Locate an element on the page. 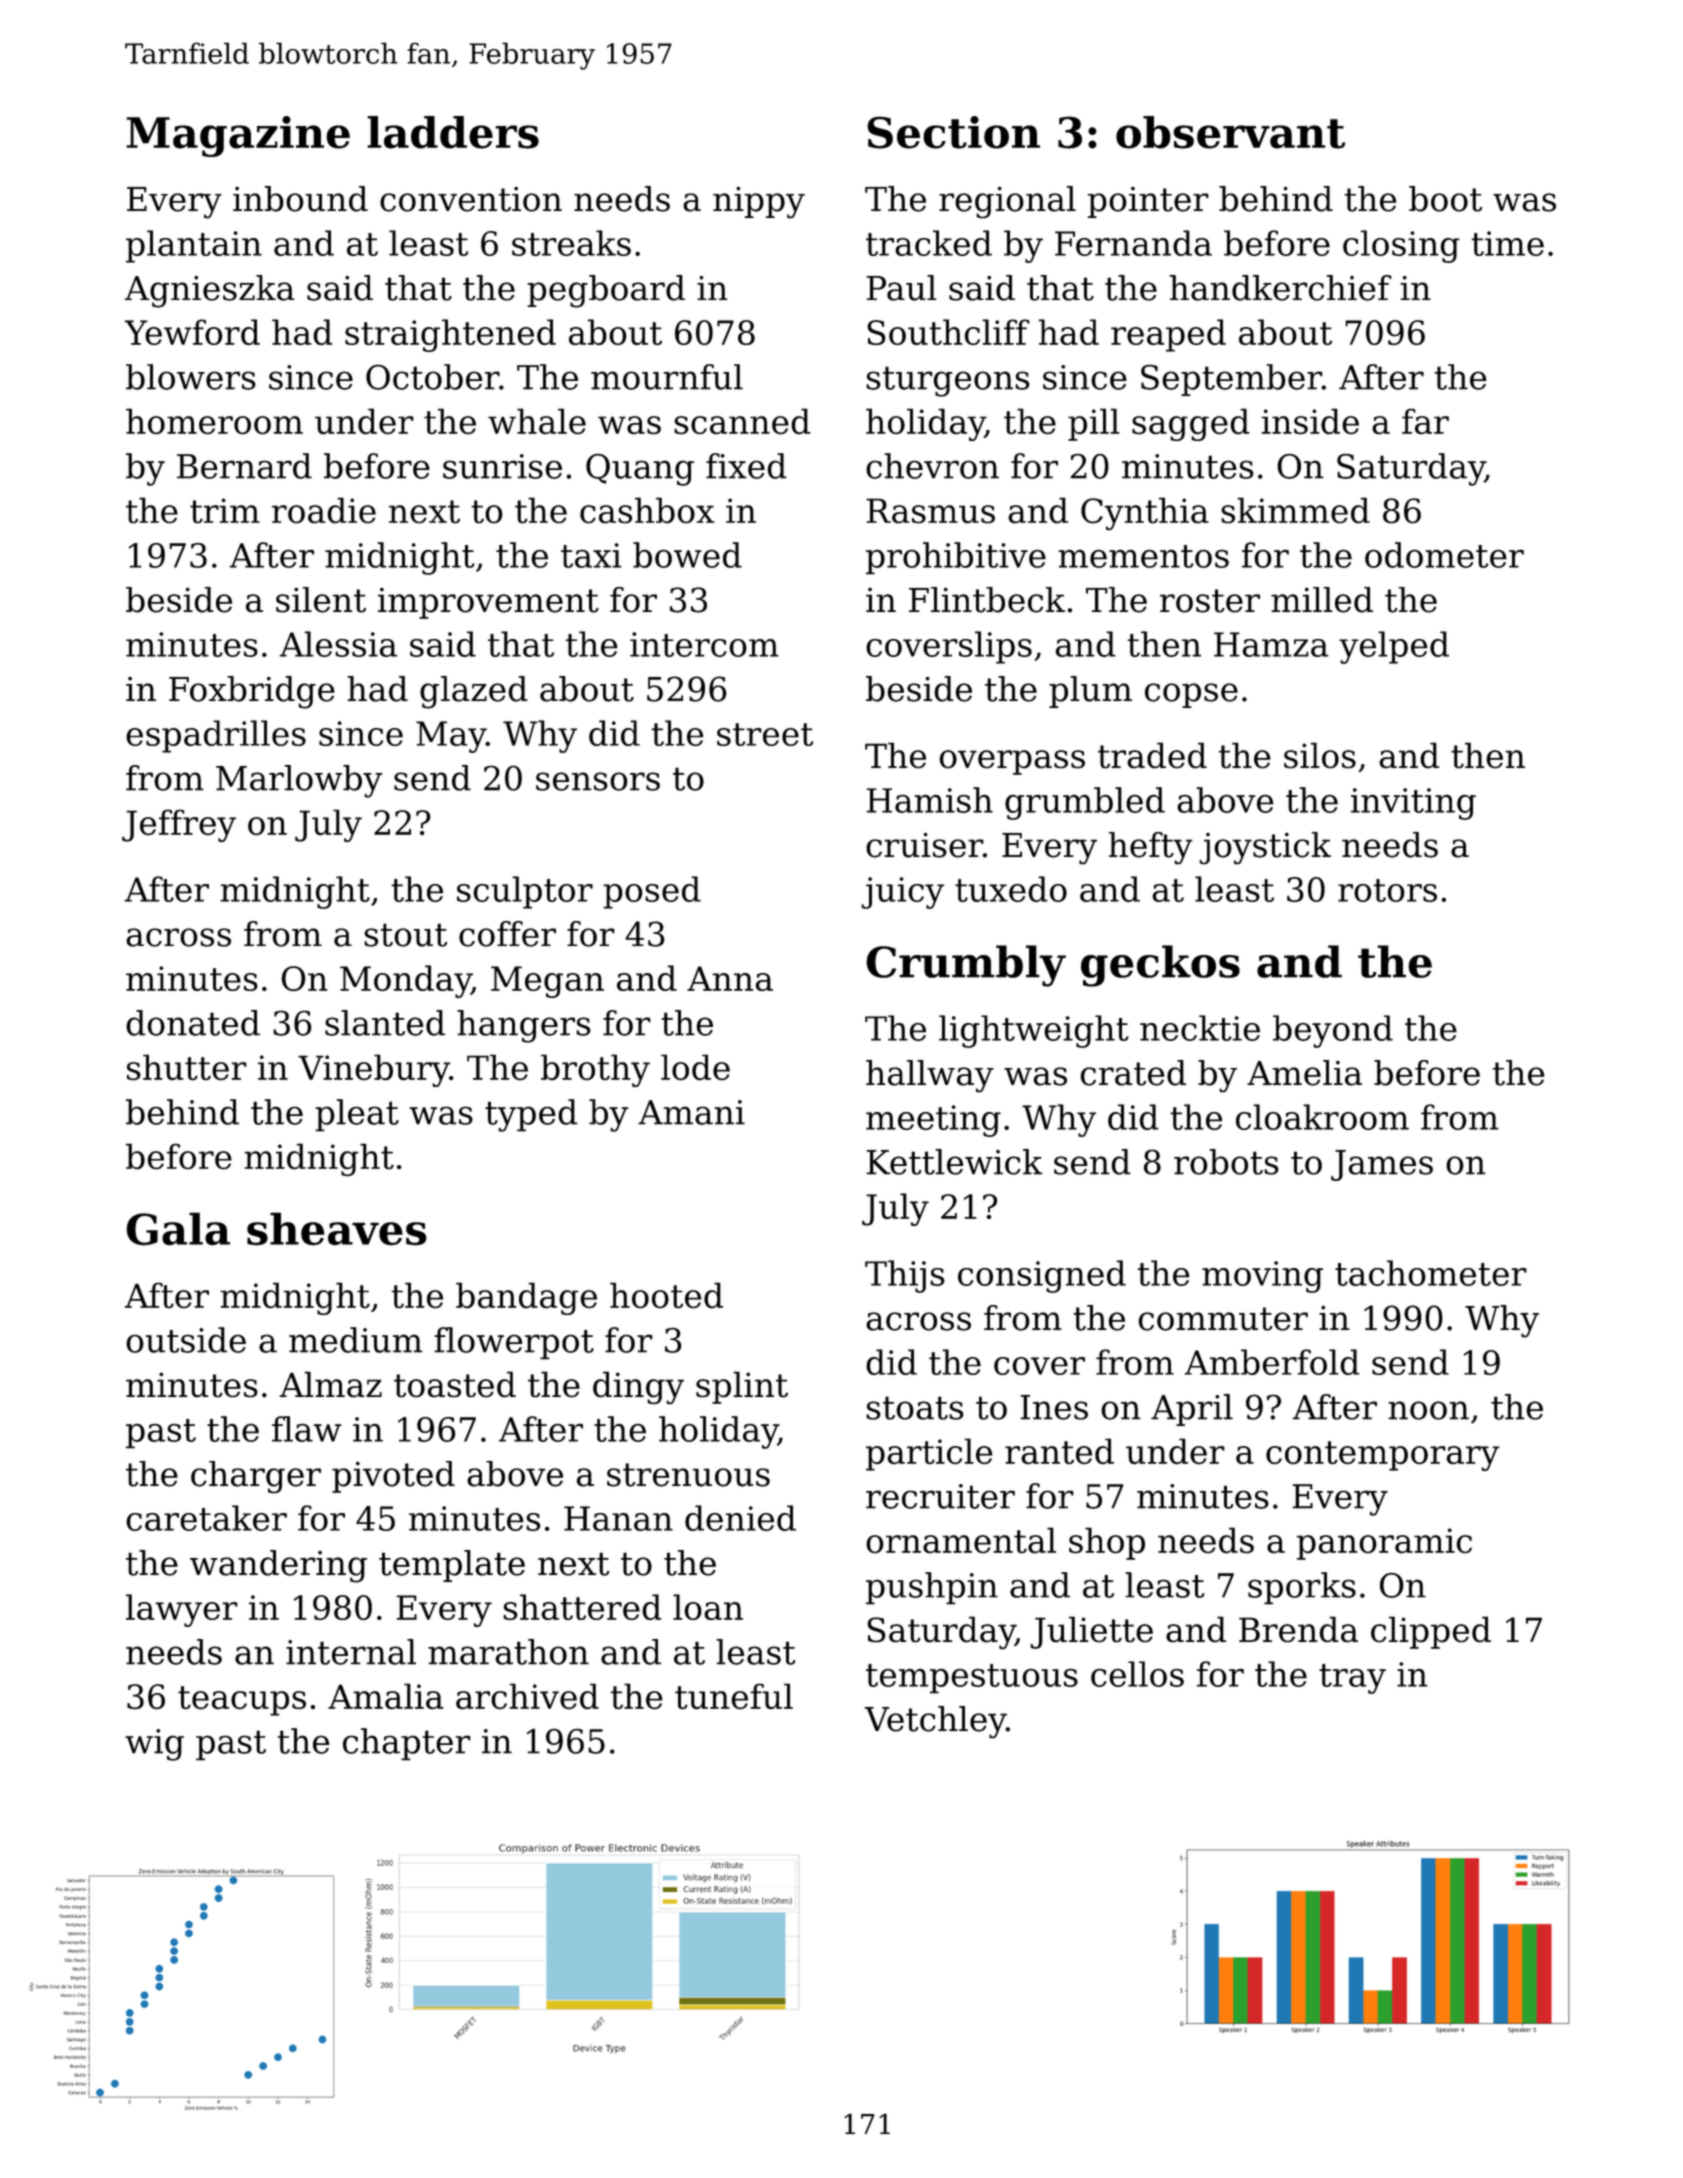 The width and height of the image is (1683, 2178). regional is located at coordinates (1007, 202).
